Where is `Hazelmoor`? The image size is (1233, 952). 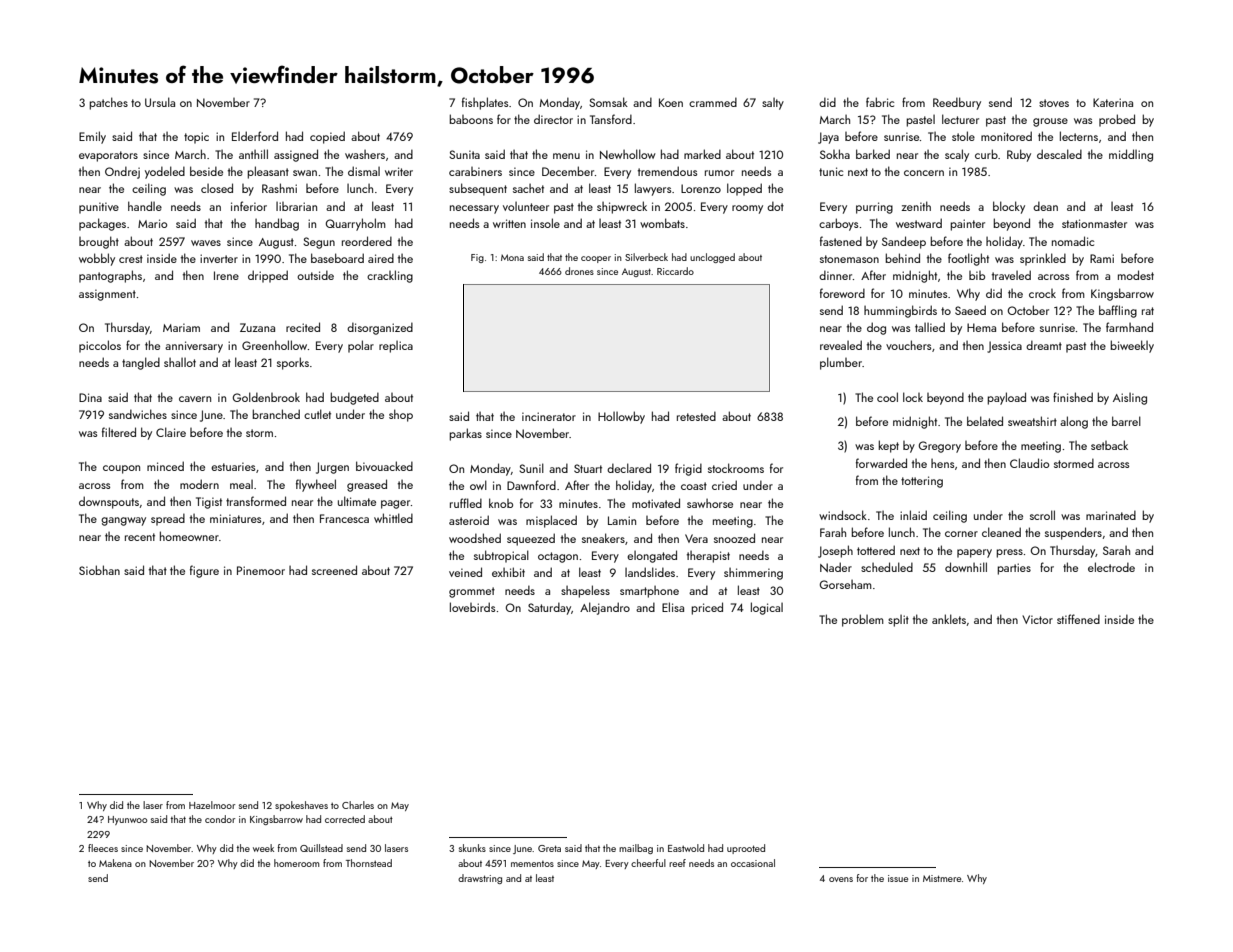 Hazelmoor is located at coordinates (212, 805).
